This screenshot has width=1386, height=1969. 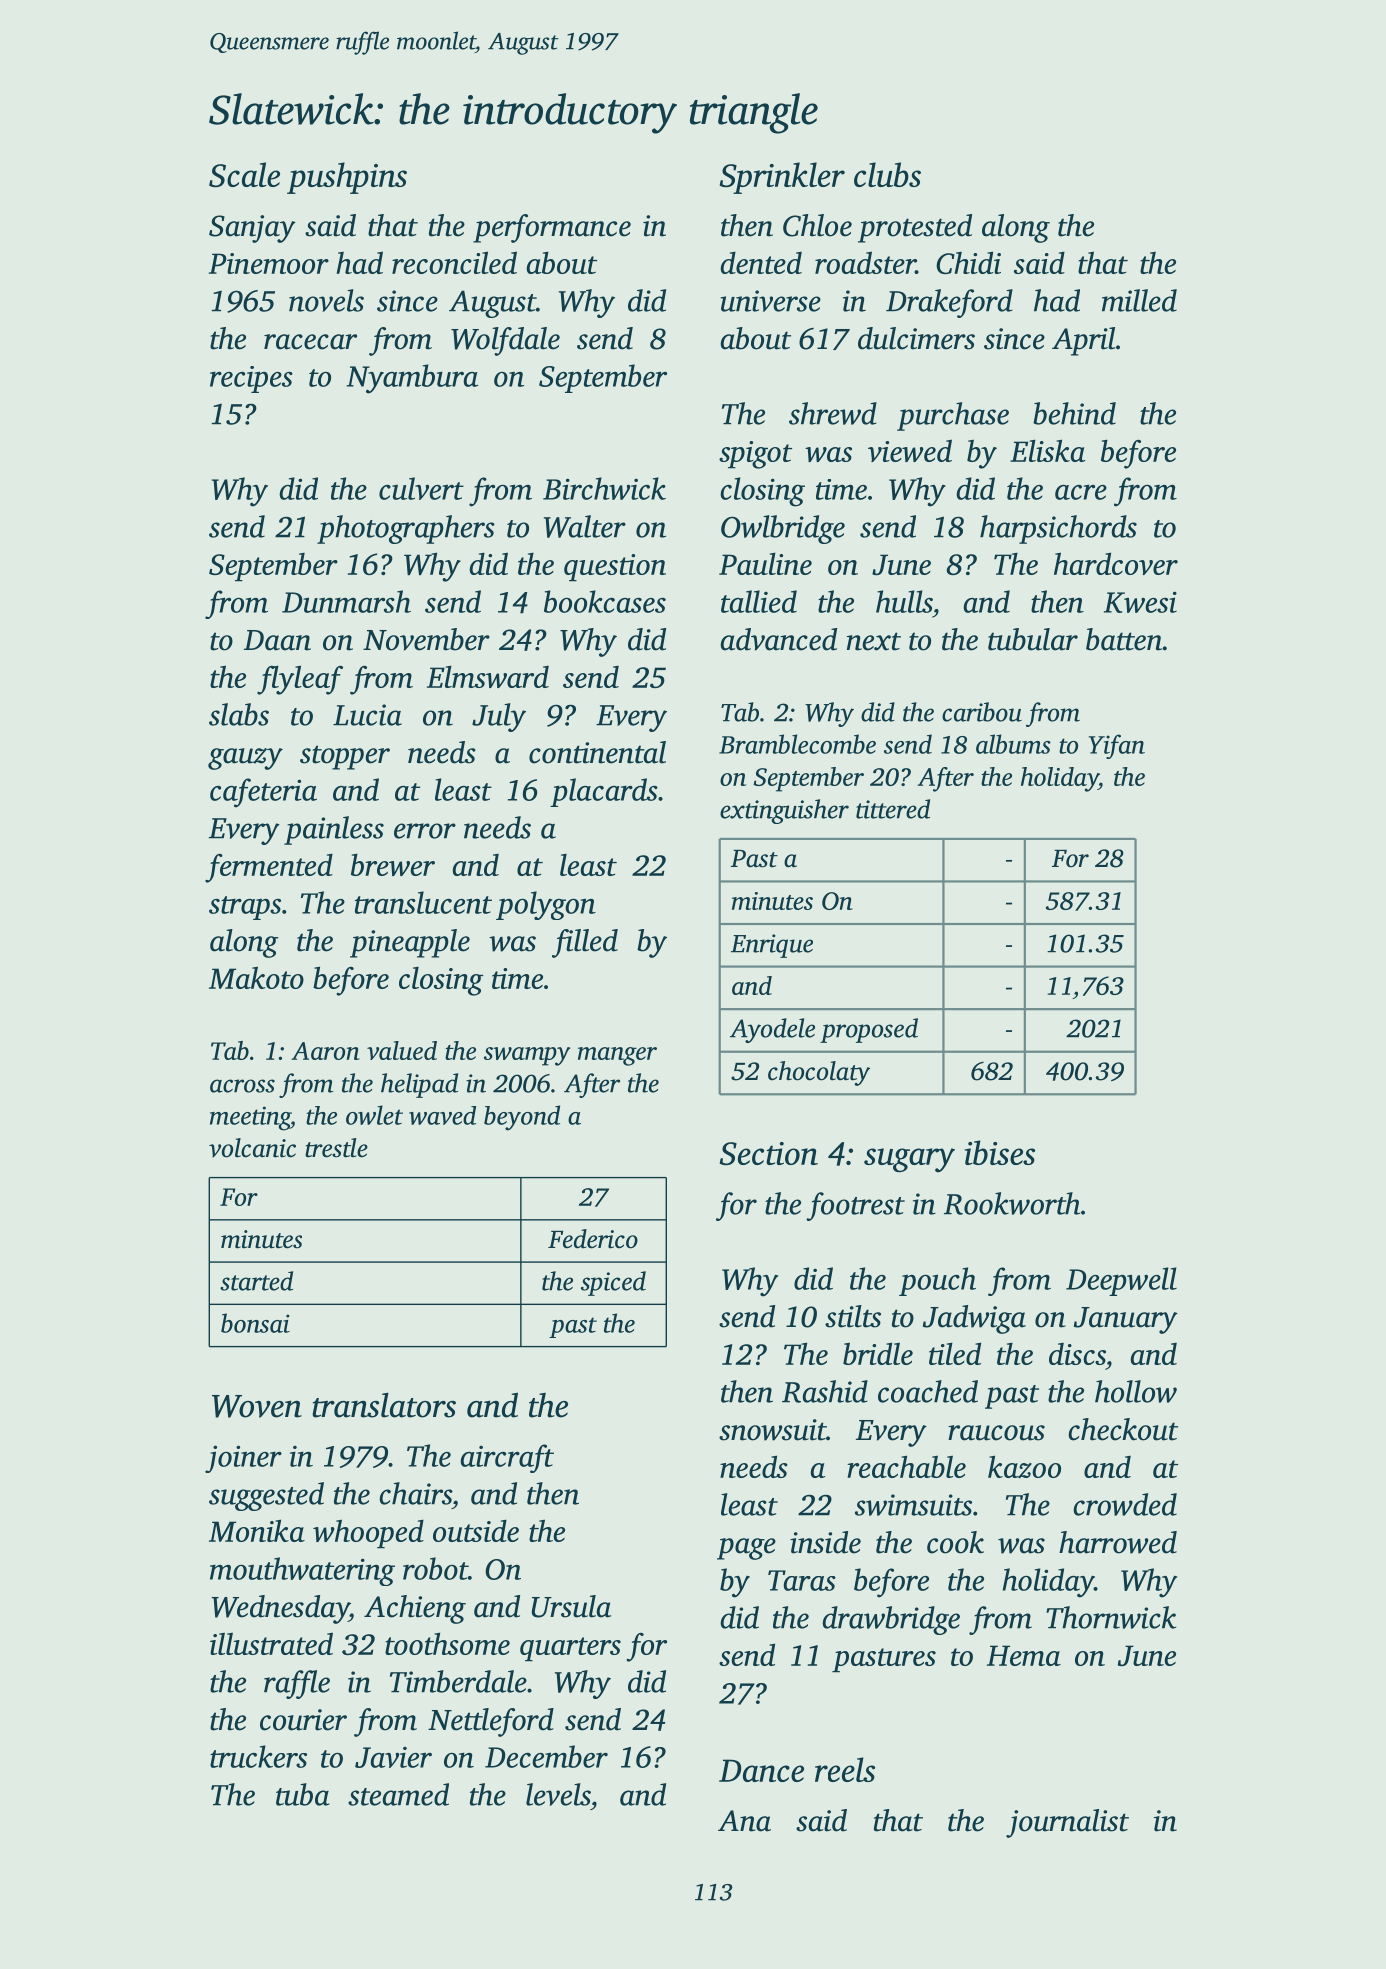 What do you see at coordinates (505, 341) in the screenshot?
I see `Wolfdale` at bounding box center [505, 341].
